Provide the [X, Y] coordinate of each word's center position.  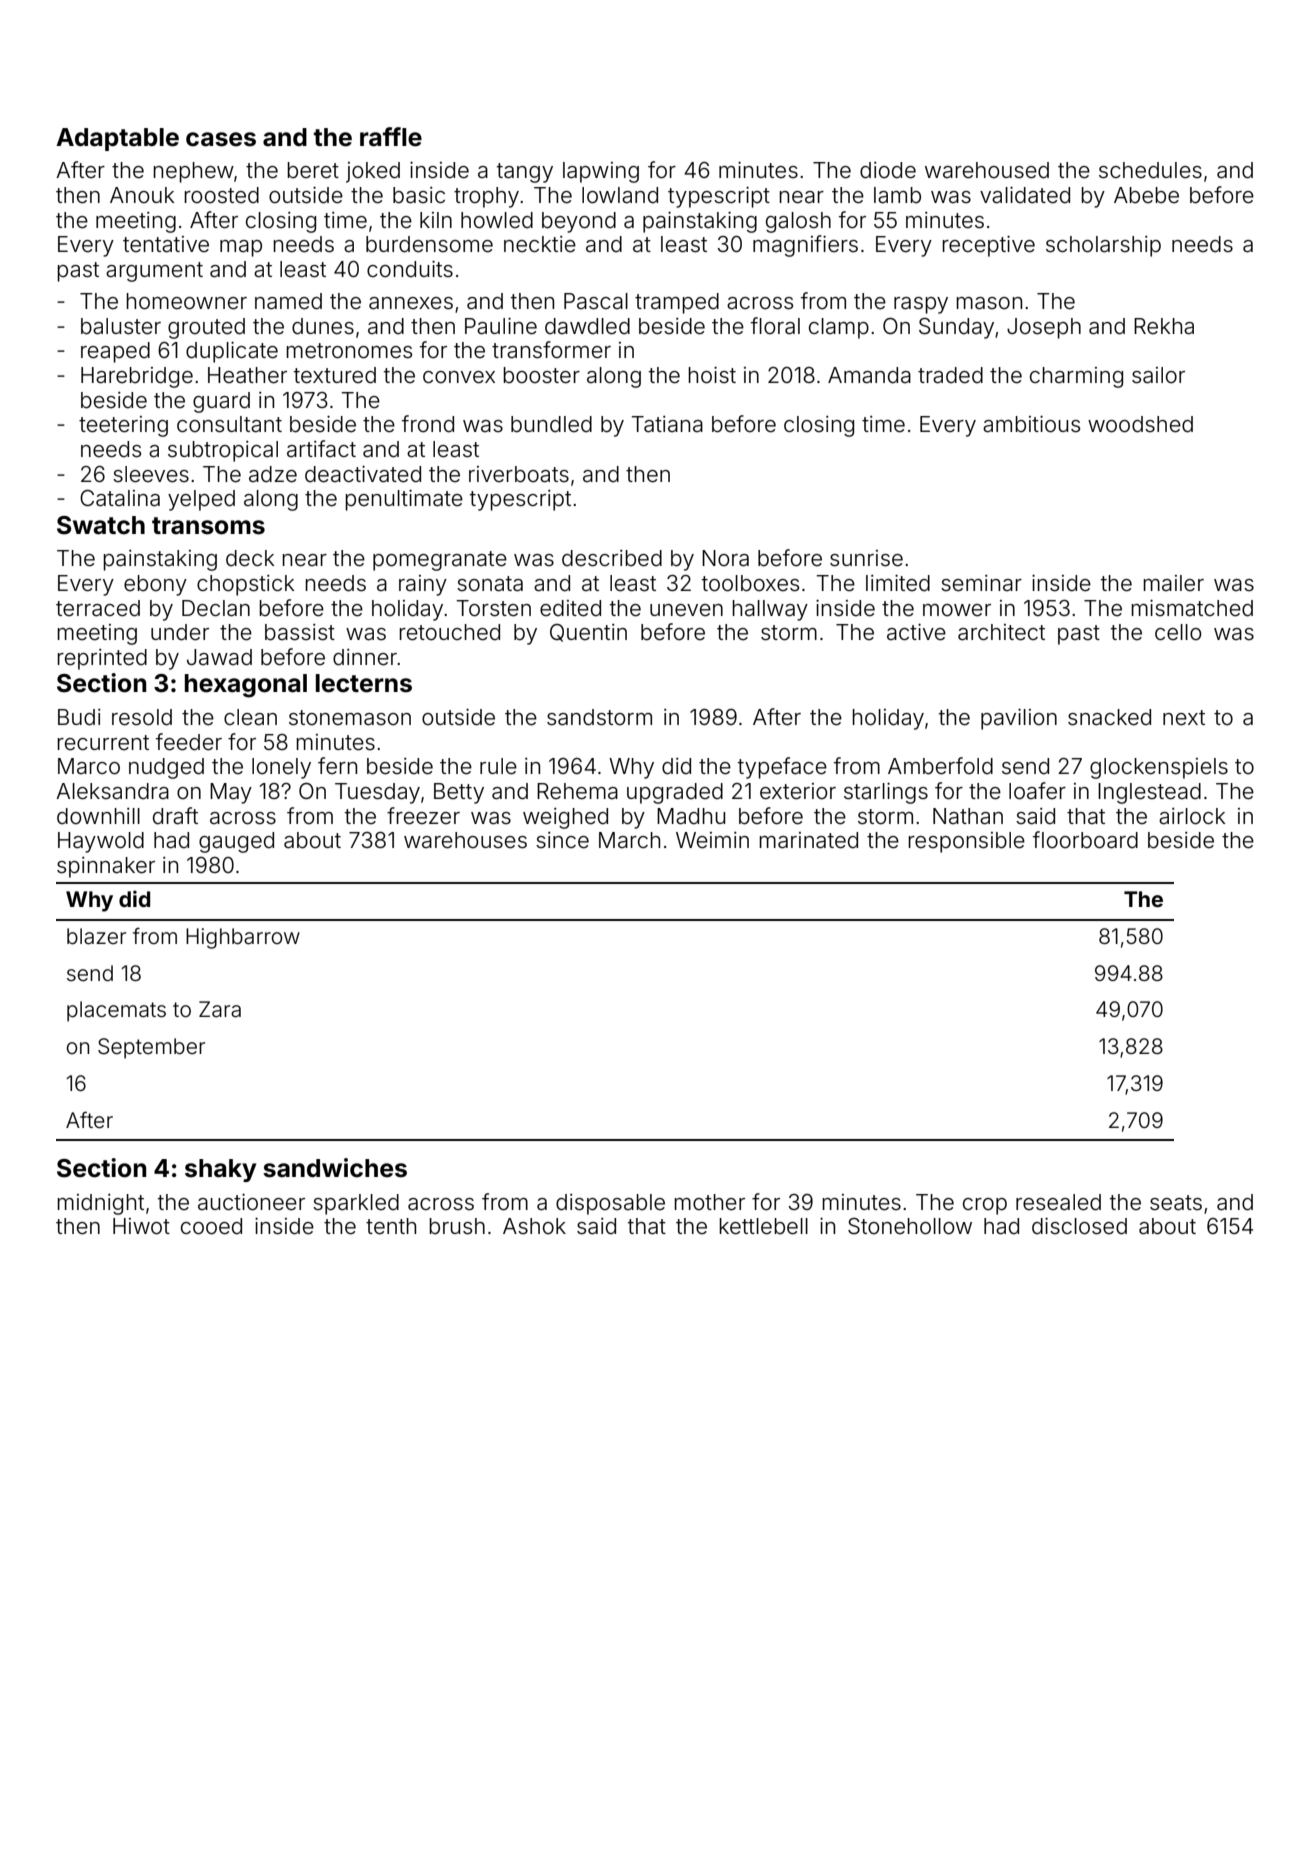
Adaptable [117, 139]
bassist [300, 632]
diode [888, 170]
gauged [236, 842]
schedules [1150, 170]
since [562, 840]
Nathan [968, 816]
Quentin [588, 633]
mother [709, 1202]
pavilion [1019, 719]
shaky [220, 1170]
